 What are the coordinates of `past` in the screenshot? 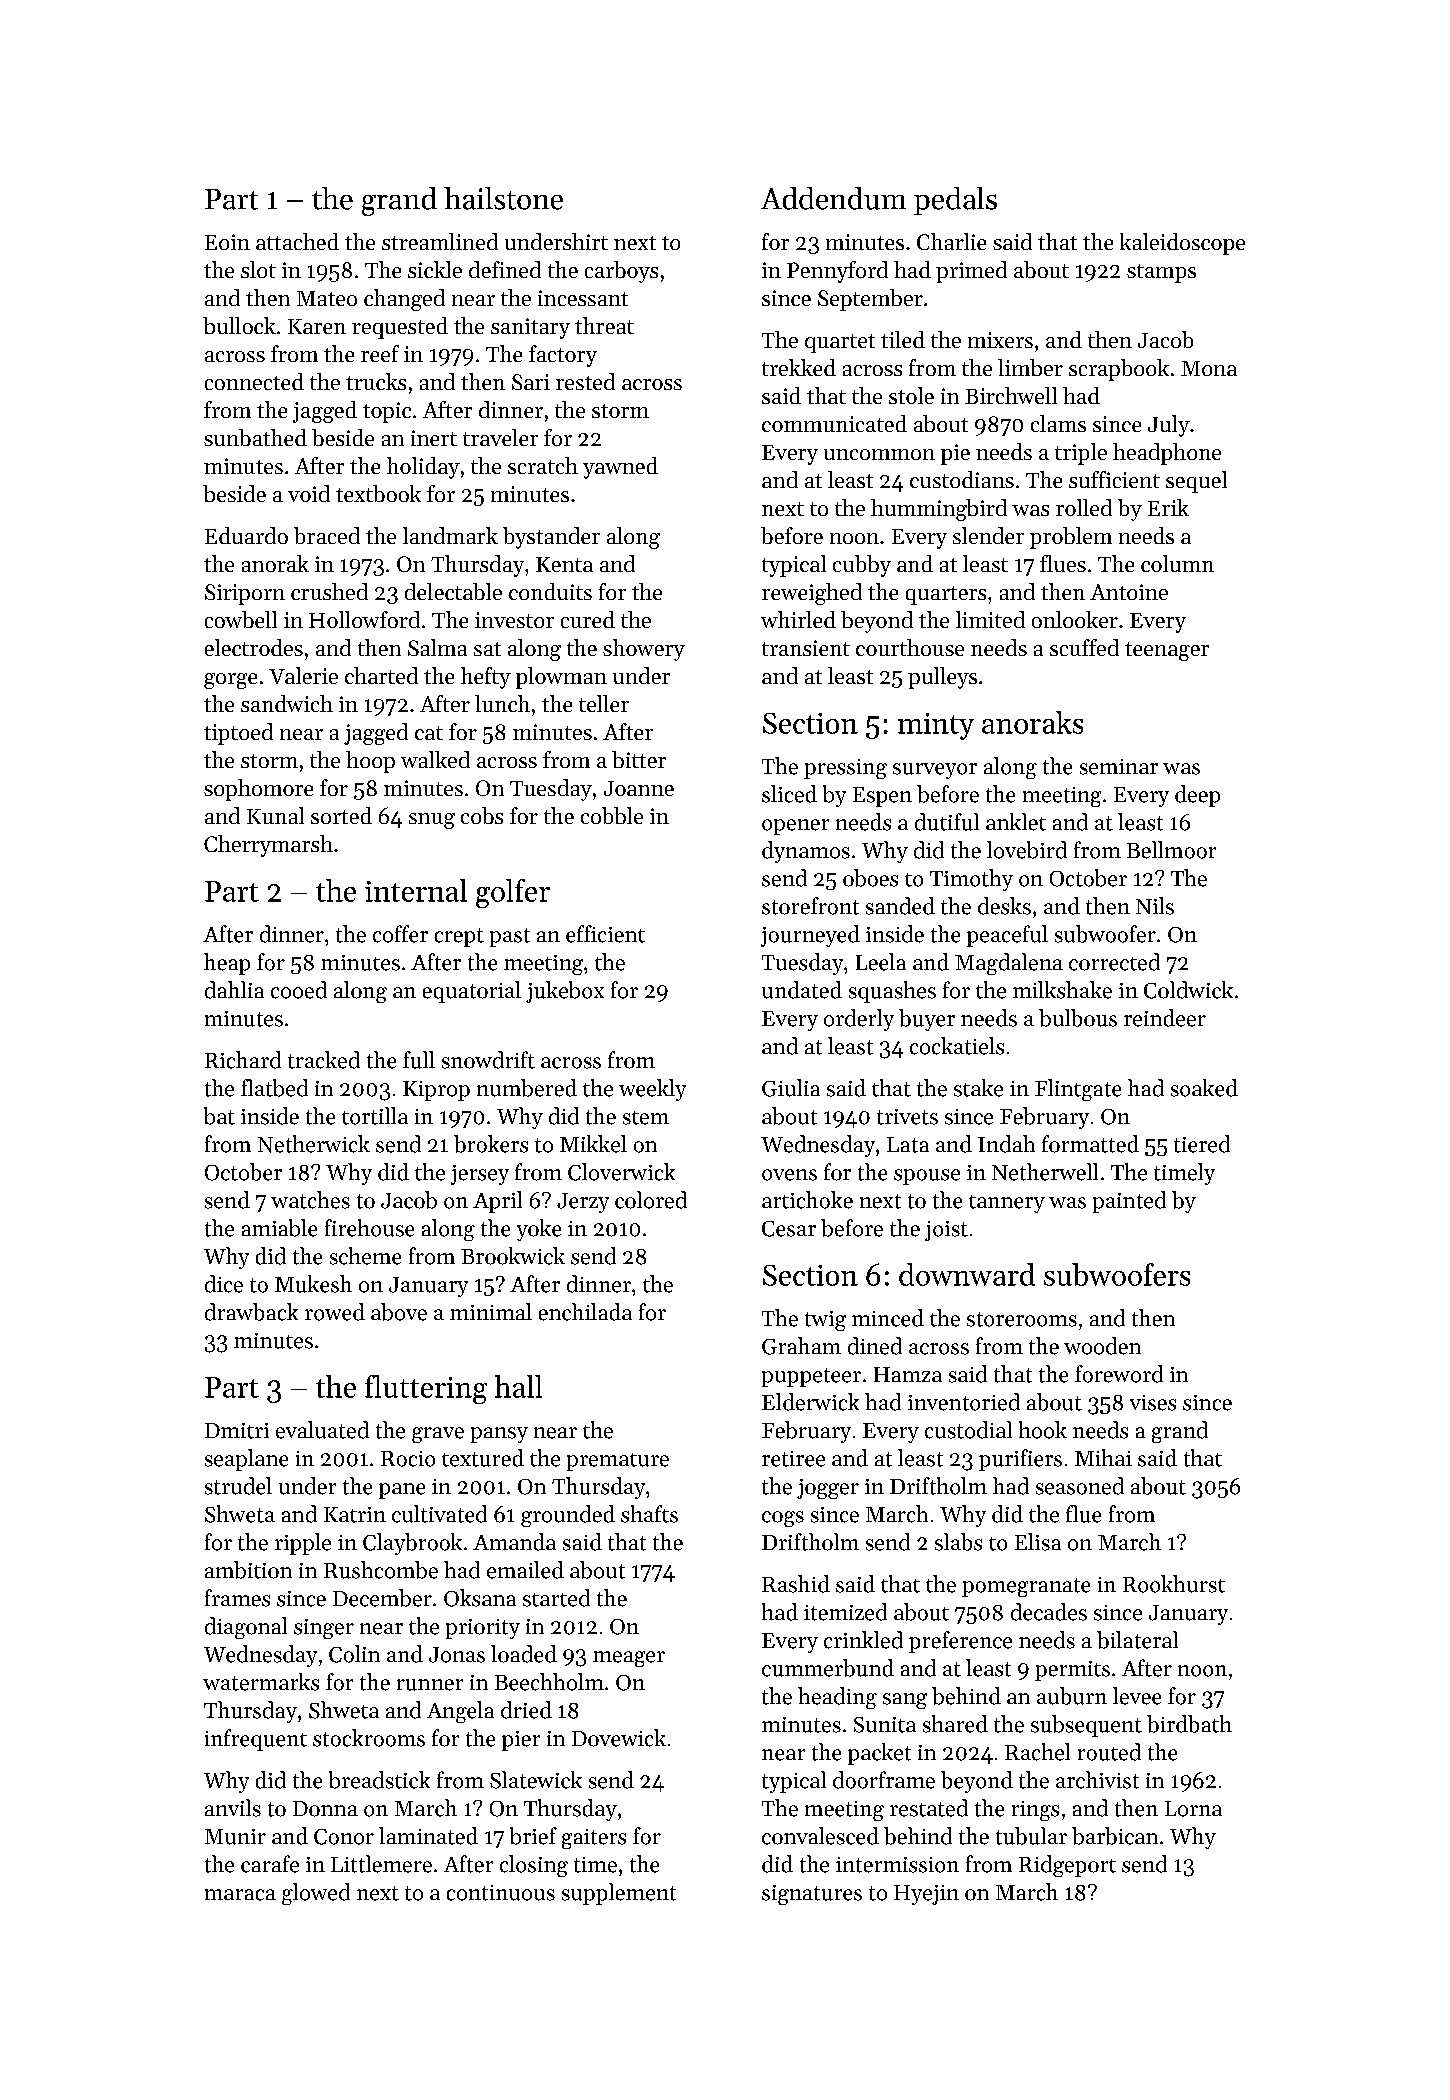 It's located at (510, 937).
